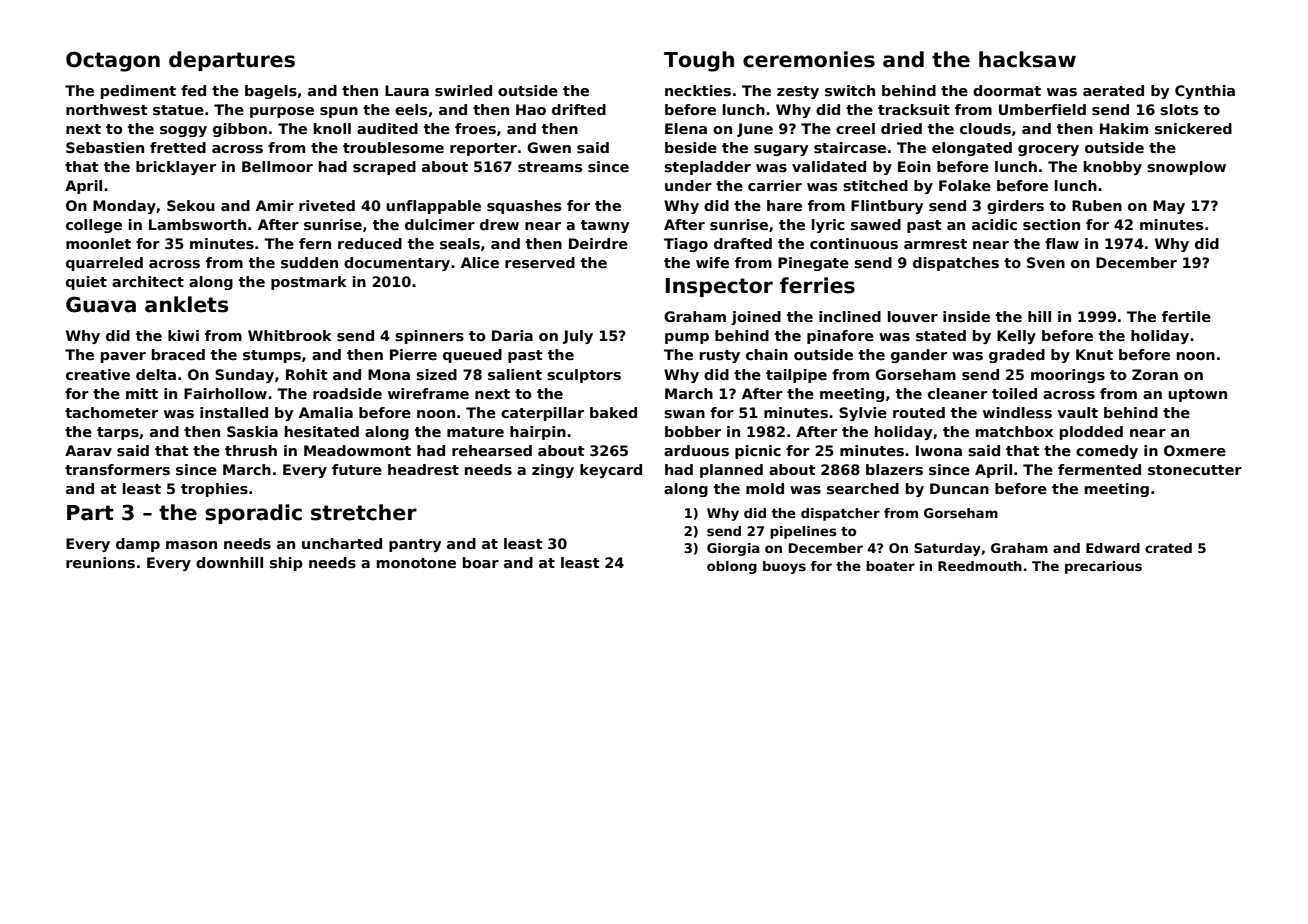 The width and height of the document is (1308, 924). Describe the element at coordinates (225, 393) in the document. I see `Fairhollow` at that location.
